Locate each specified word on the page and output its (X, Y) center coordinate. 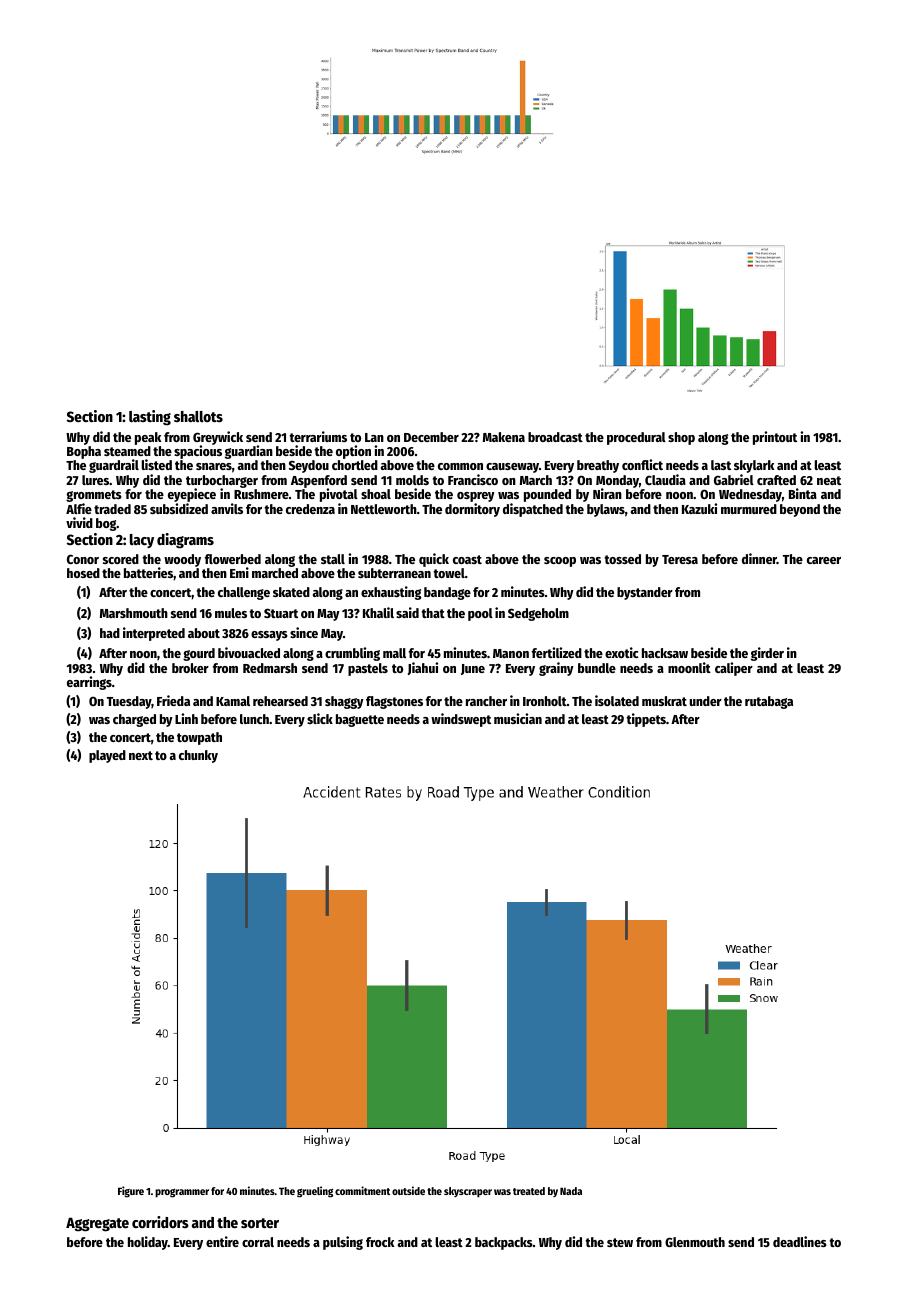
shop (681, 438)
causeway (512, 468)
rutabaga (769, 702)
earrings (89, 683)
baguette (360, 720)
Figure (131, 1192)
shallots (198, 416)
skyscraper (468, 1192)
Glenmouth (695, 1242)
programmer (182, 1193)
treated (529, 1191)
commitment (362, 1190)
